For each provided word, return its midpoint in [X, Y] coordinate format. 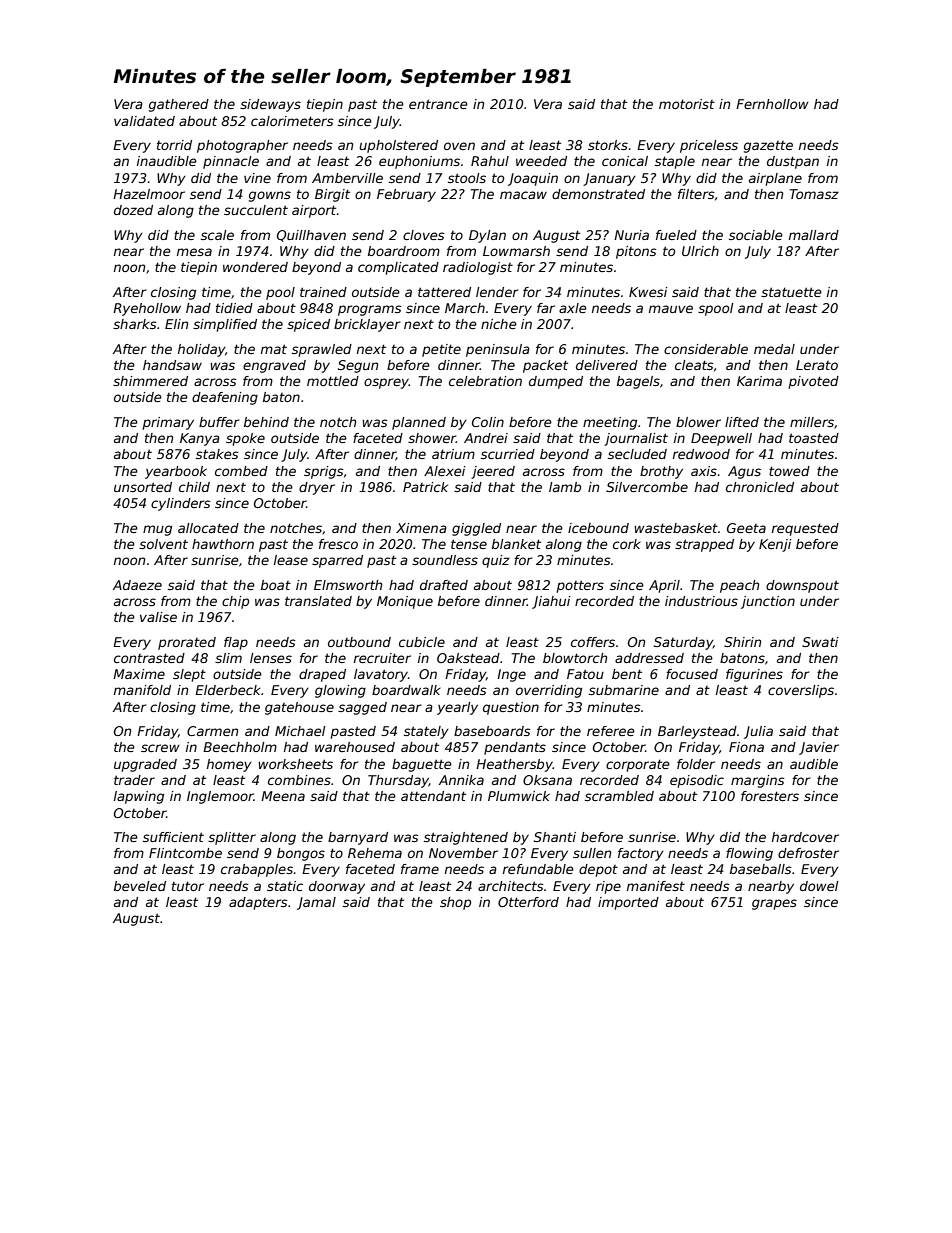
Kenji [775, 545]
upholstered [398, 146]
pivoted [814, 382]
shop [455, 903]
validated [144, 121]
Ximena [421, 528]
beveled [140, 886]
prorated [187, 643]
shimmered [150, 381]
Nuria [631, 235]
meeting [610, 423]
